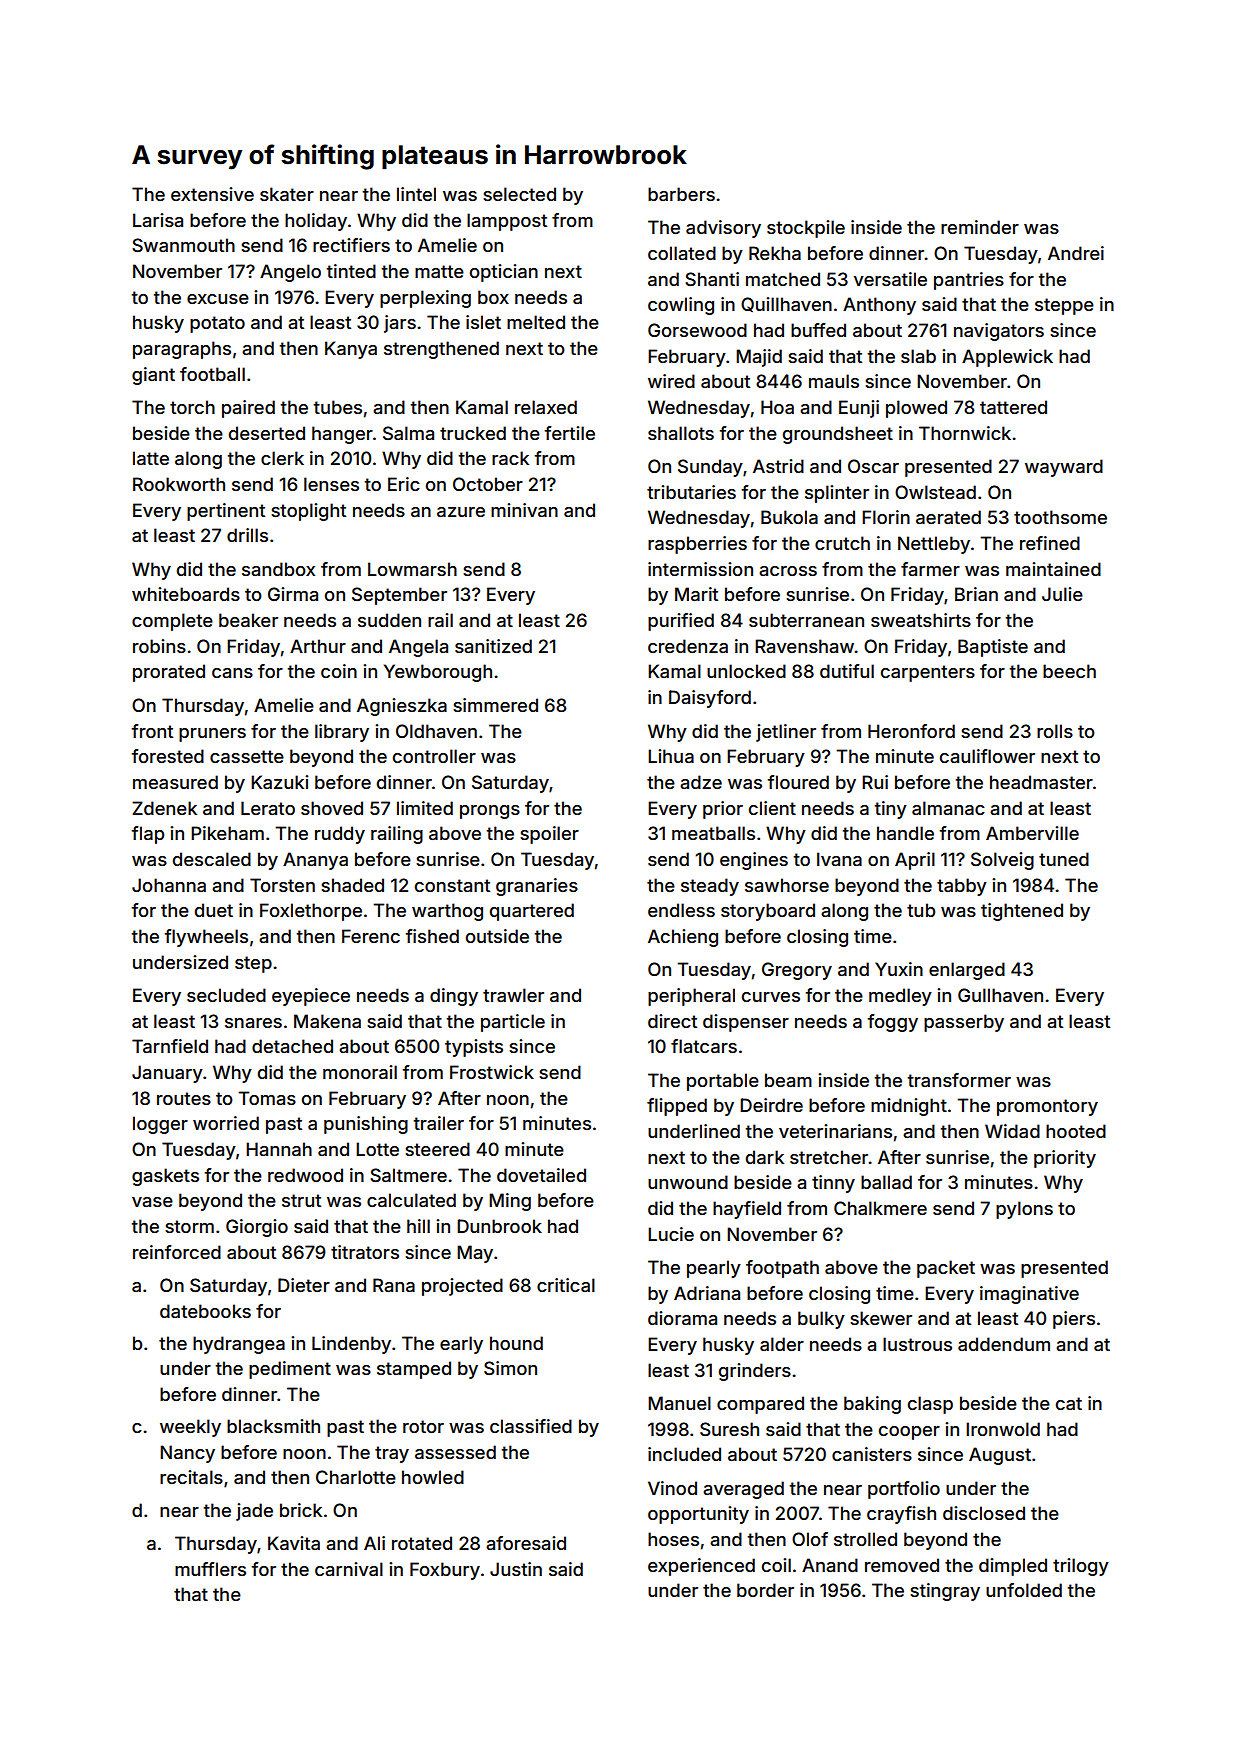 Image resolution: width=1247 pixels, height=1764 pixels. Describe the element at coordinates (366, 1125) in the page. I see `punishing` at that location.
